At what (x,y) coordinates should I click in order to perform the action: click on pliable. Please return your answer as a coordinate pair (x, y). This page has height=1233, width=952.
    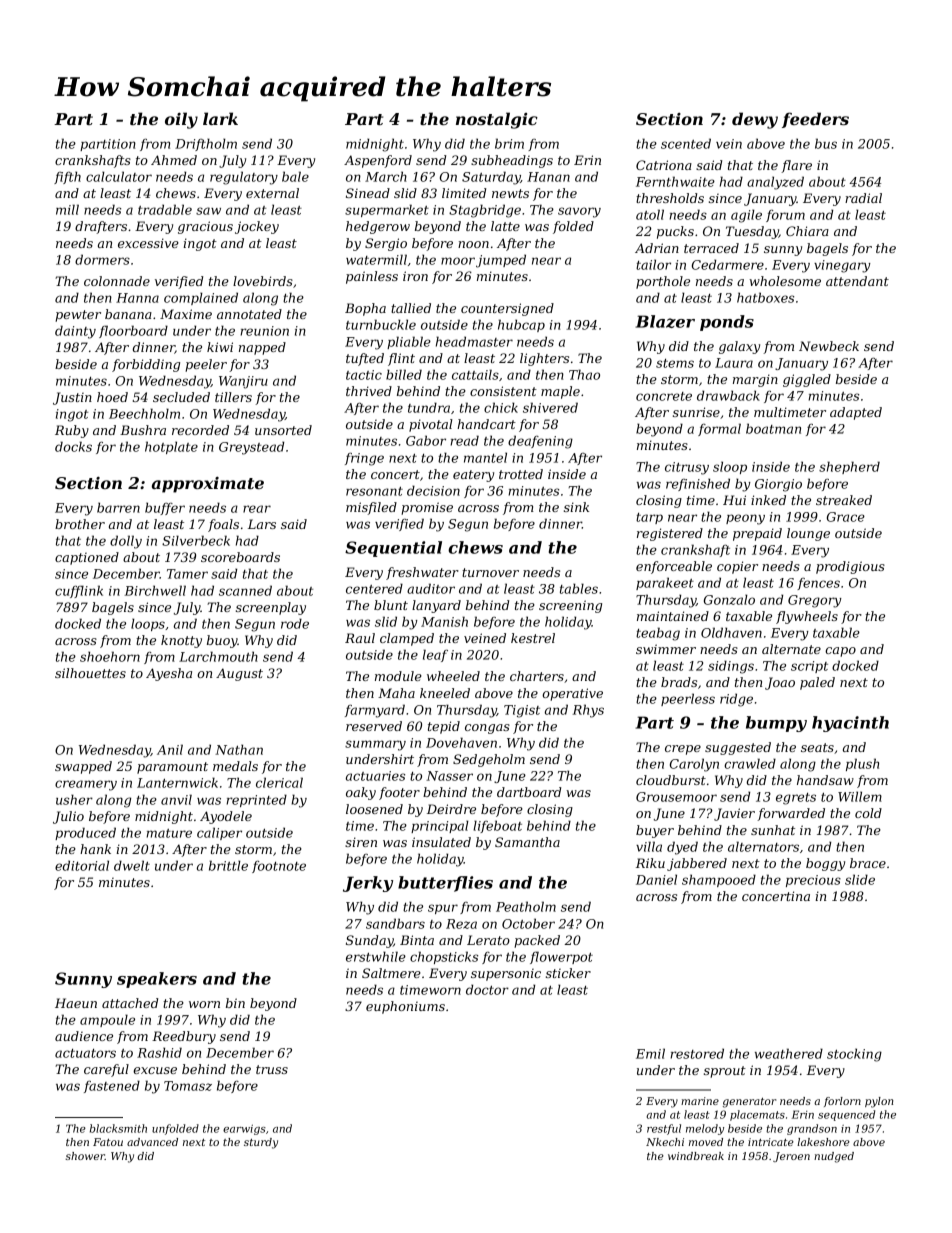
    Looking at the image, I should click on (409, 342).
